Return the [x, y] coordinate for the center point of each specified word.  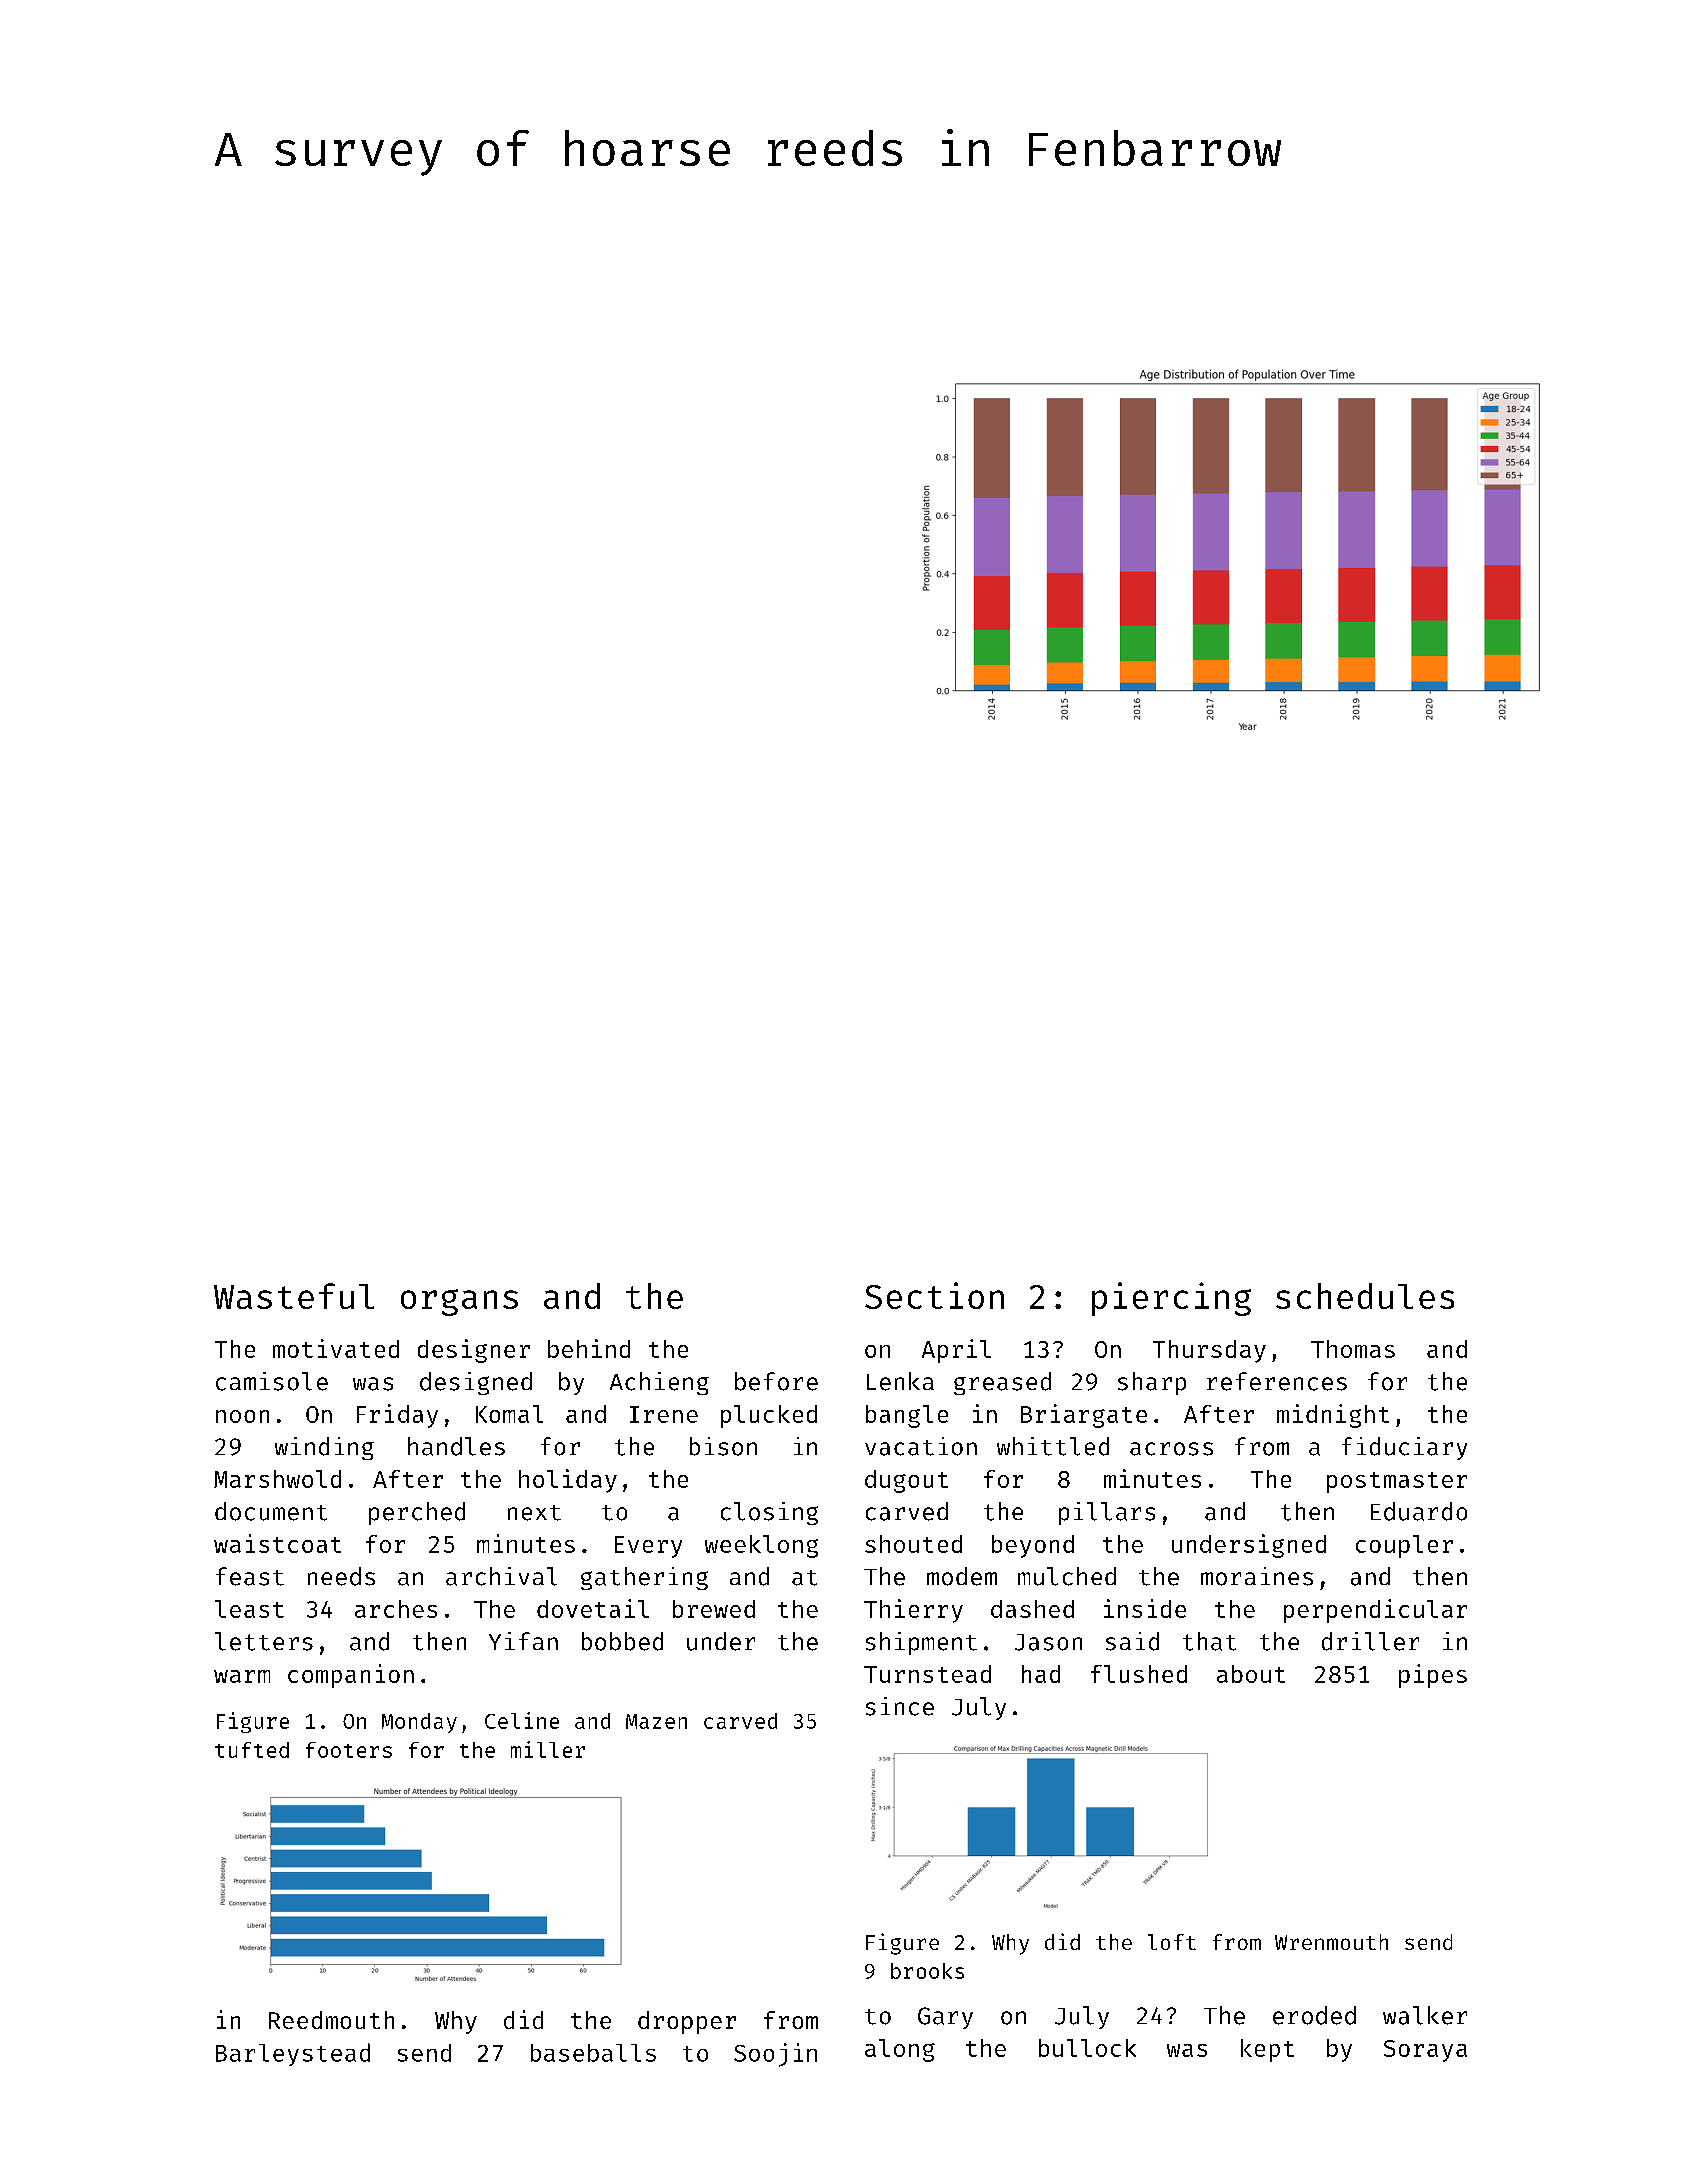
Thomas [1353, 1349]
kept [1267, 2050]
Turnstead [927, 1674]
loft [1172, 1942]
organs [459, 1302]
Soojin [775, 2055]
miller [548, 1749]
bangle [907, 1416]
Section [934, 1295]
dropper [687, 2022]
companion [351, 1676]
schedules [1365, 1296]
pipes [1433, 1676]
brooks [927, 1971]
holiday [568, 1481]
